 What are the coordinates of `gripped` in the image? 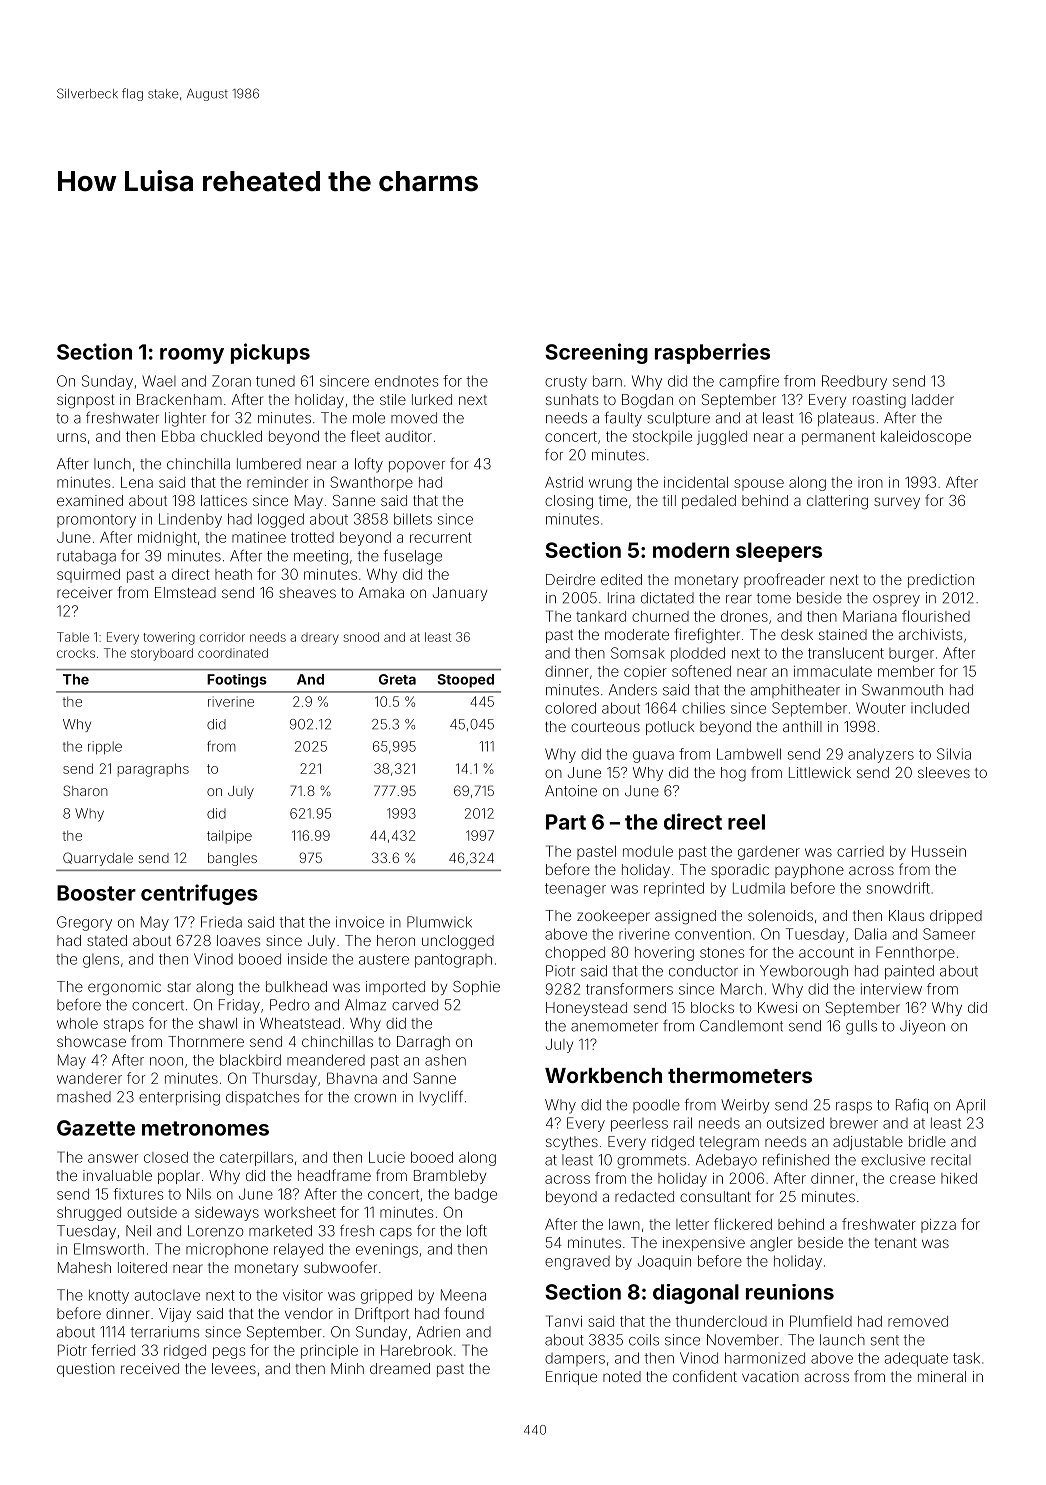 It's located at (386, 1296).
